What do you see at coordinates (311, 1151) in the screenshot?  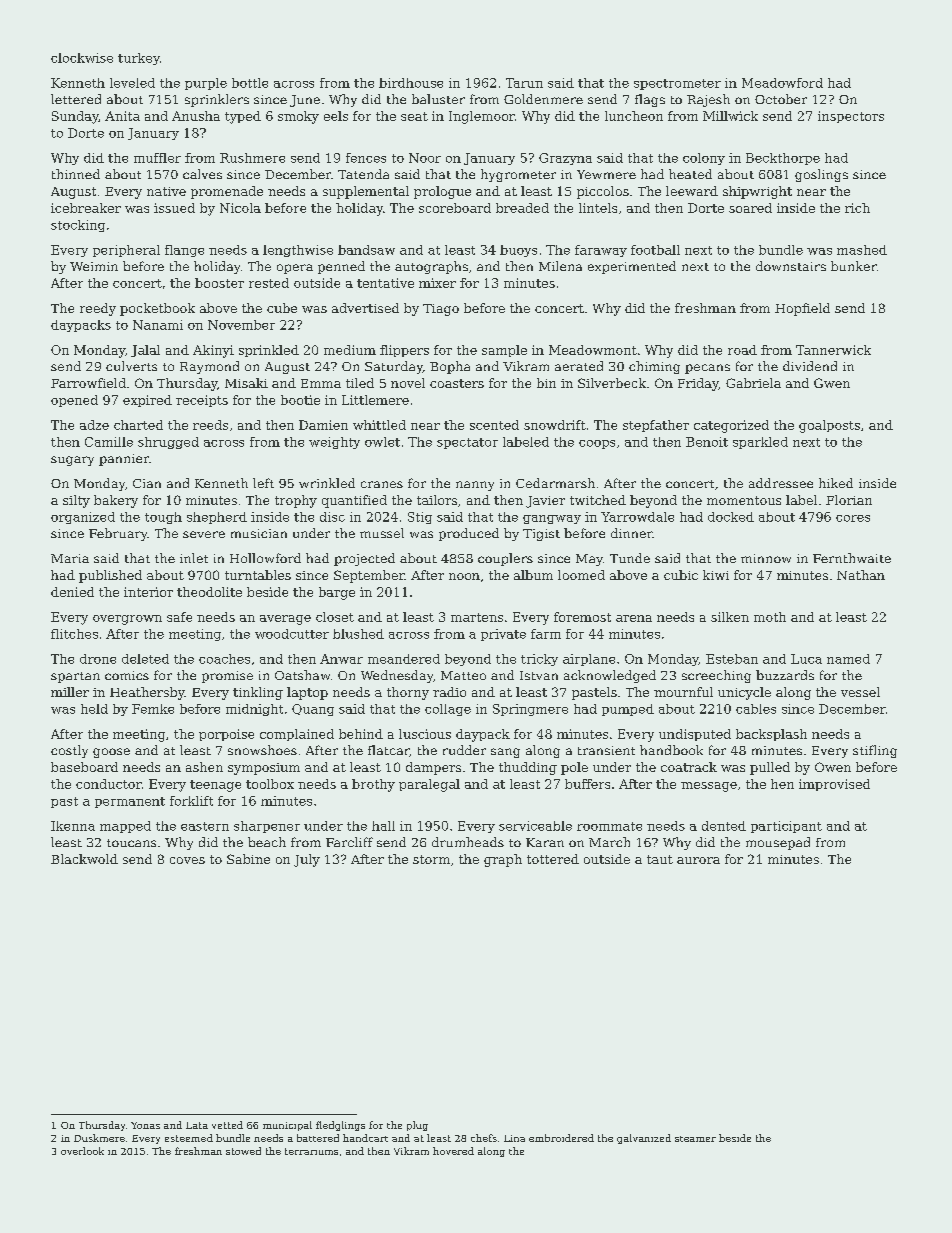 I see `terrariums` at bounding box center [311, 1151].
